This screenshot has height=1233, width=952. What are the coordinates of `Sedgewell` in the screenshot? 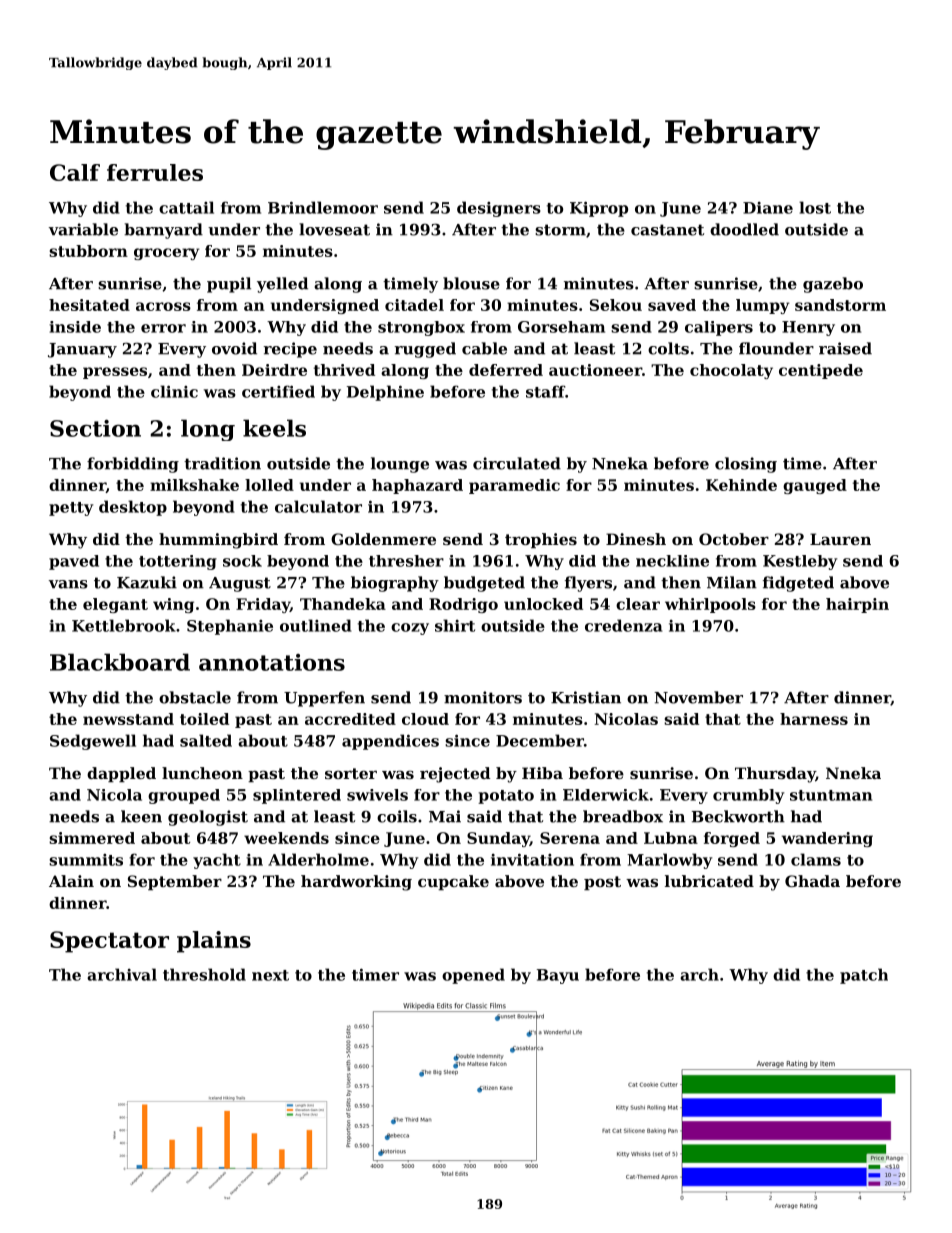 It's located at (93, 742).
